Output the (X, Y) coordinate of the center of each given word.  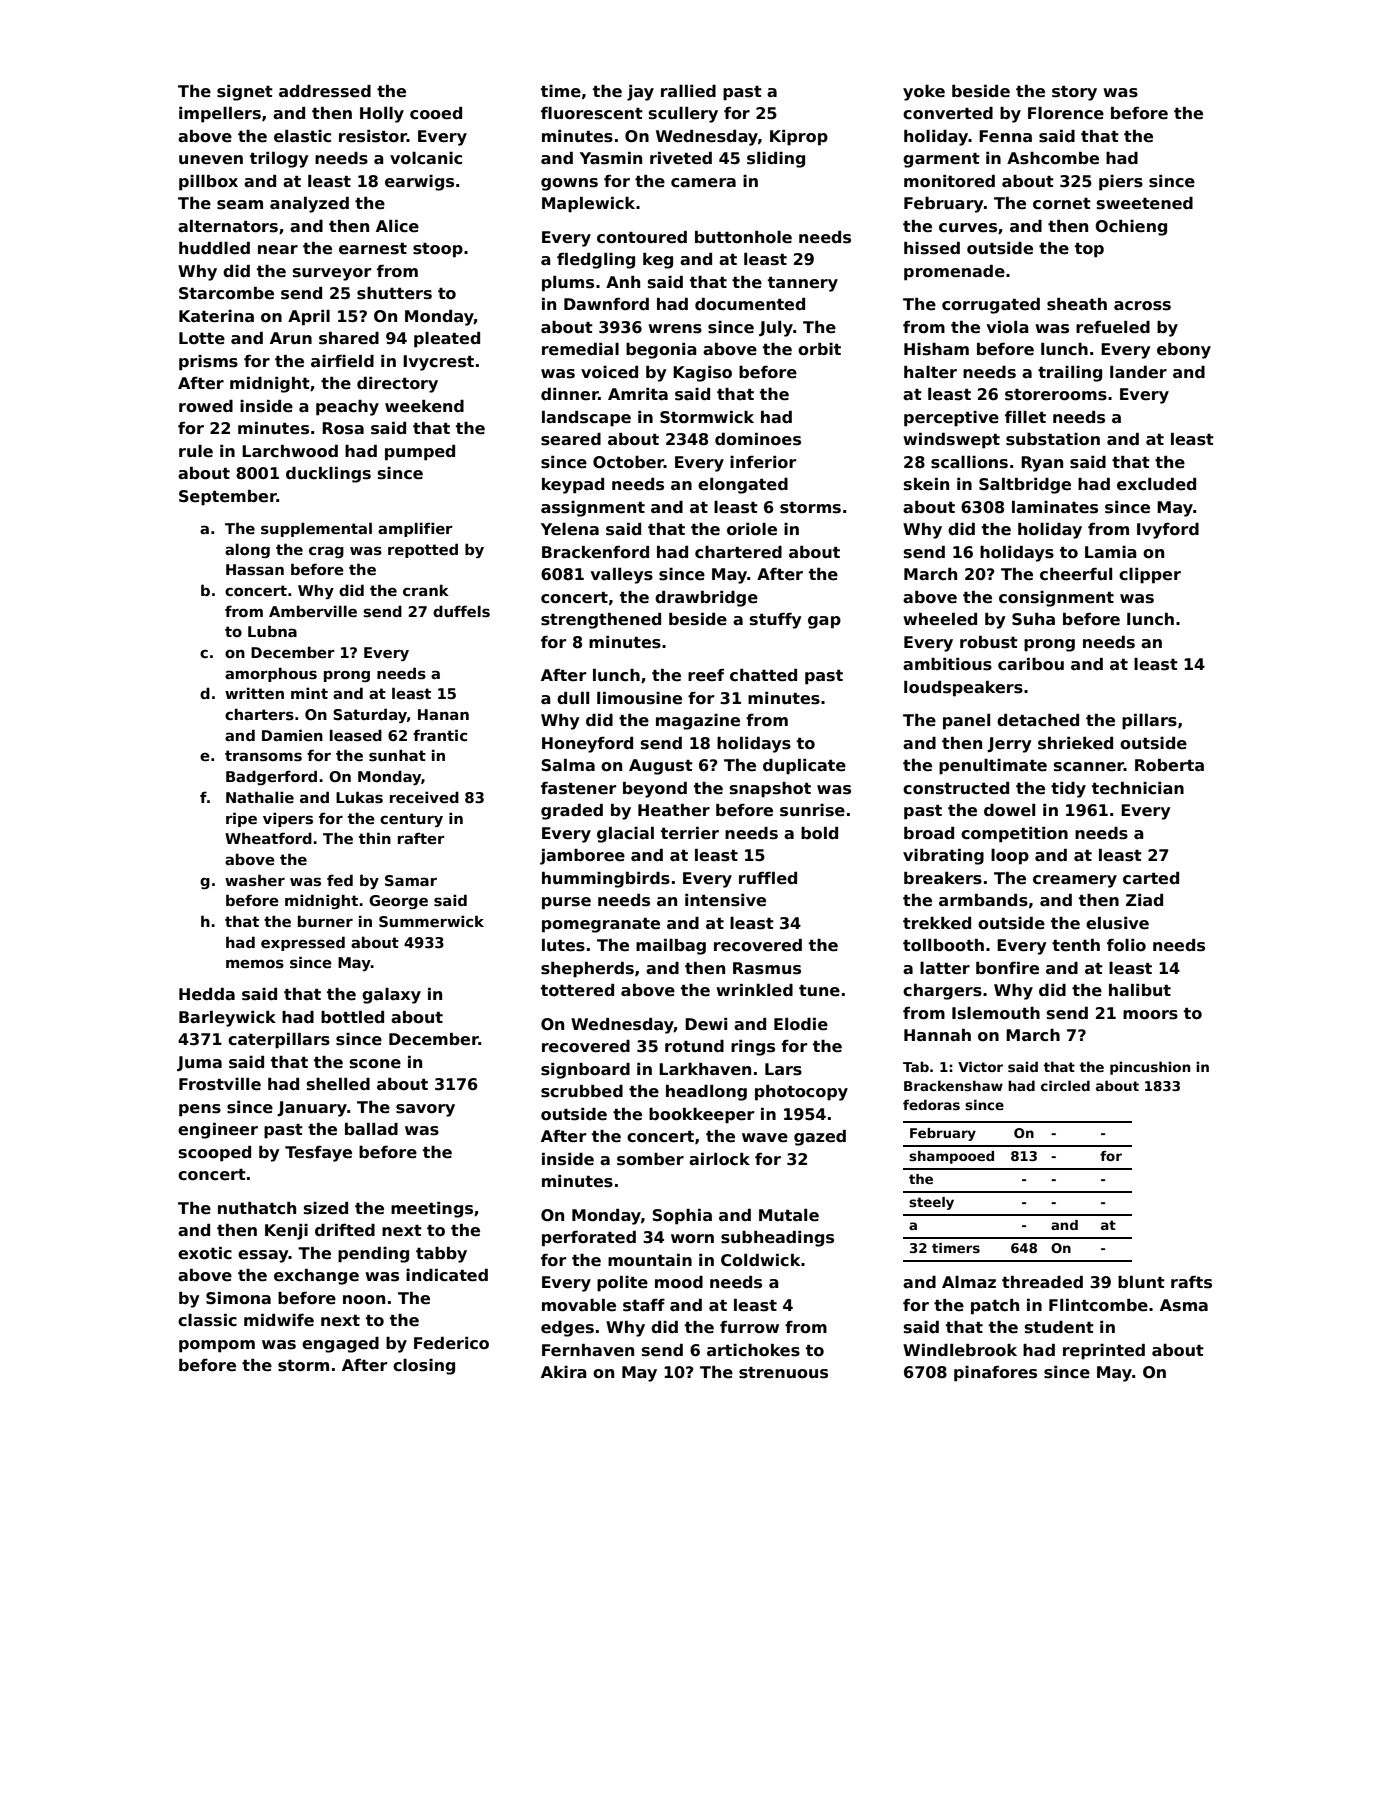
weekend (424, 406)
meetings (432, 1210)
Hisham (936, 349)
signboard (585, 1071)
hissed (932, 248)
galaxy (391, 996)
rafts (1191, 1282)
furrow (749, 1327)
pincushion (1150, 1068)
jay (640, 93)
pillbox (208, 183)
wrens (675, 329)
